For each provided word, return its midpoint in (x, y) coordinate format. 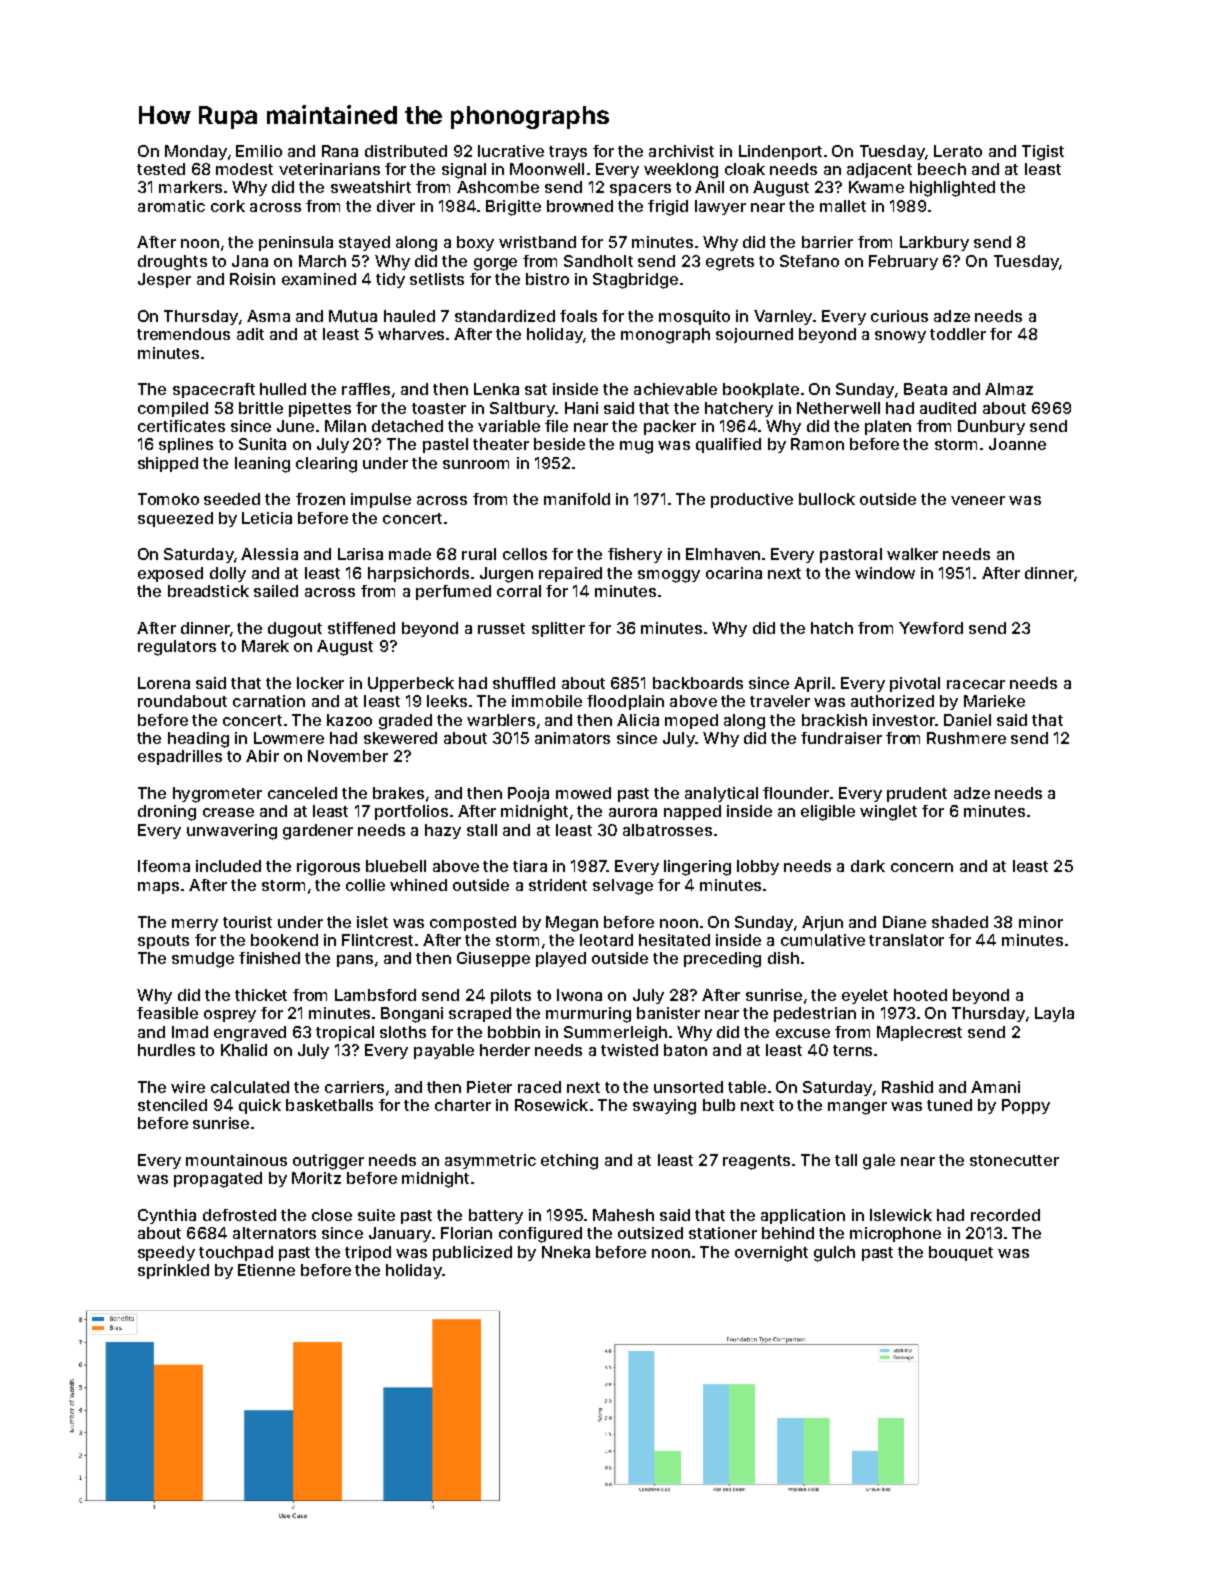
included (228, 866)
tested (161, 169)
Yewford (931, 628)
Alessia (269, 554)
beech (942, 169)
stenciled (172, 1105)
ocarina (734, 573)
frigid (668, 208)
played (561, 959)
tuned (949, 1105)
